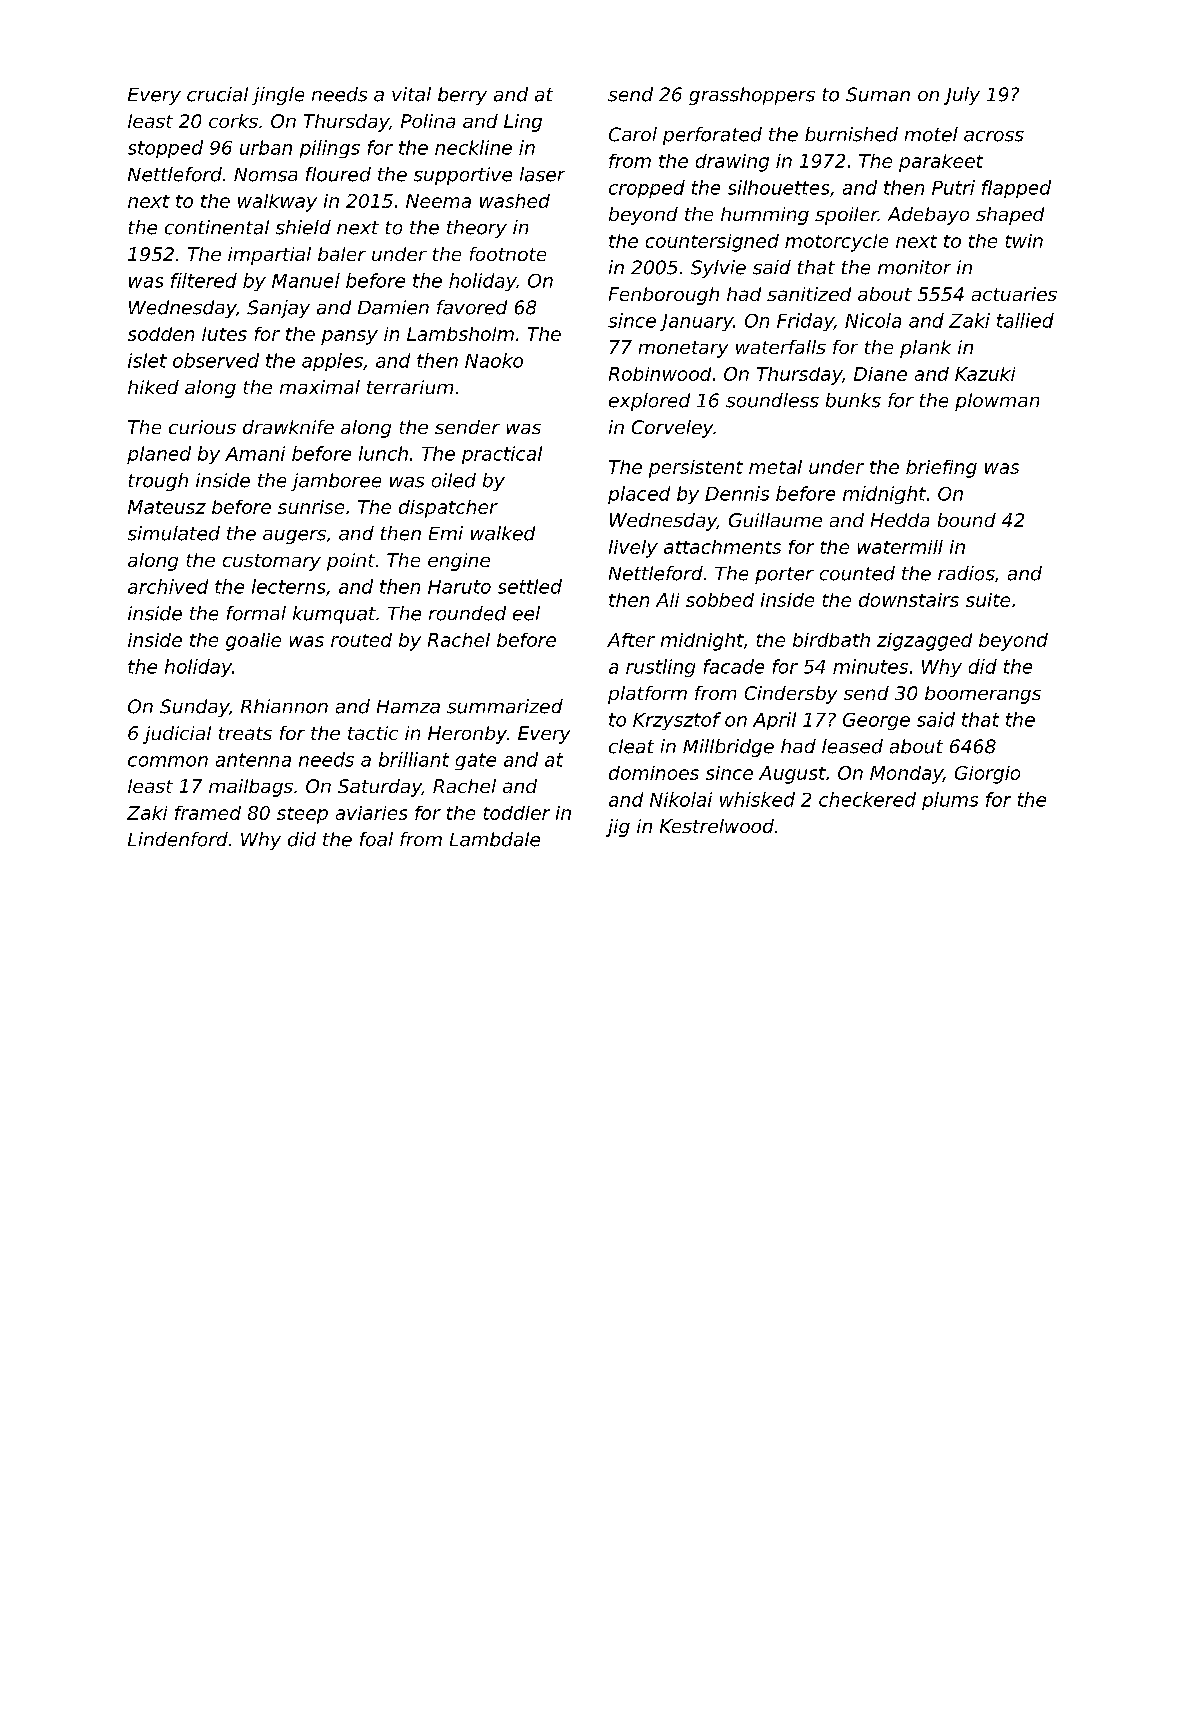  What do you see at coordinates (775, 520) in the image?
I see `Guillaume` at bounding box center [775, 520].
